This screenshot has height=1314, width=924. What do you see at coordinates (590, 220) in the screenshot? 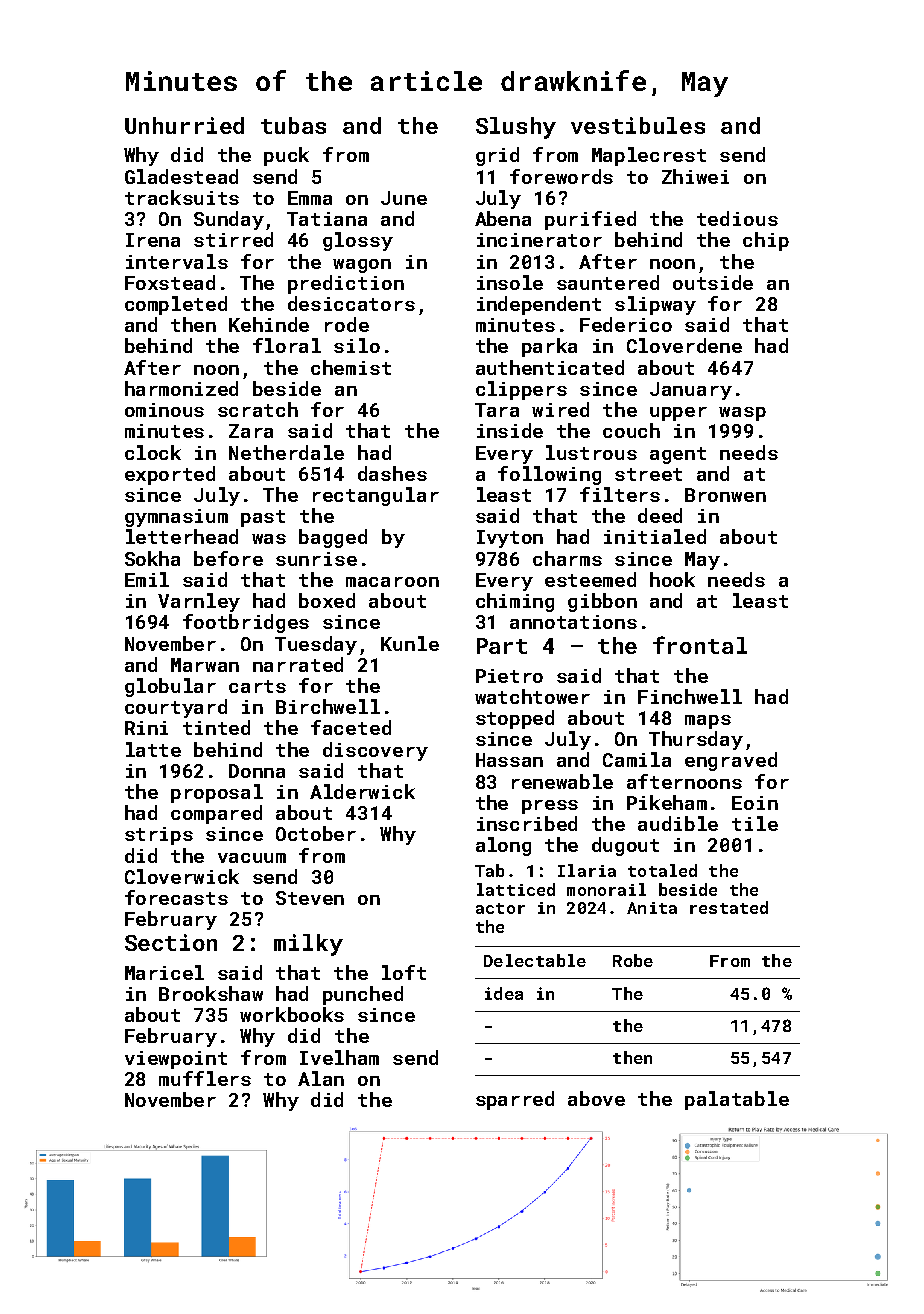
I see `purified` at bounding box center [590, 220].
